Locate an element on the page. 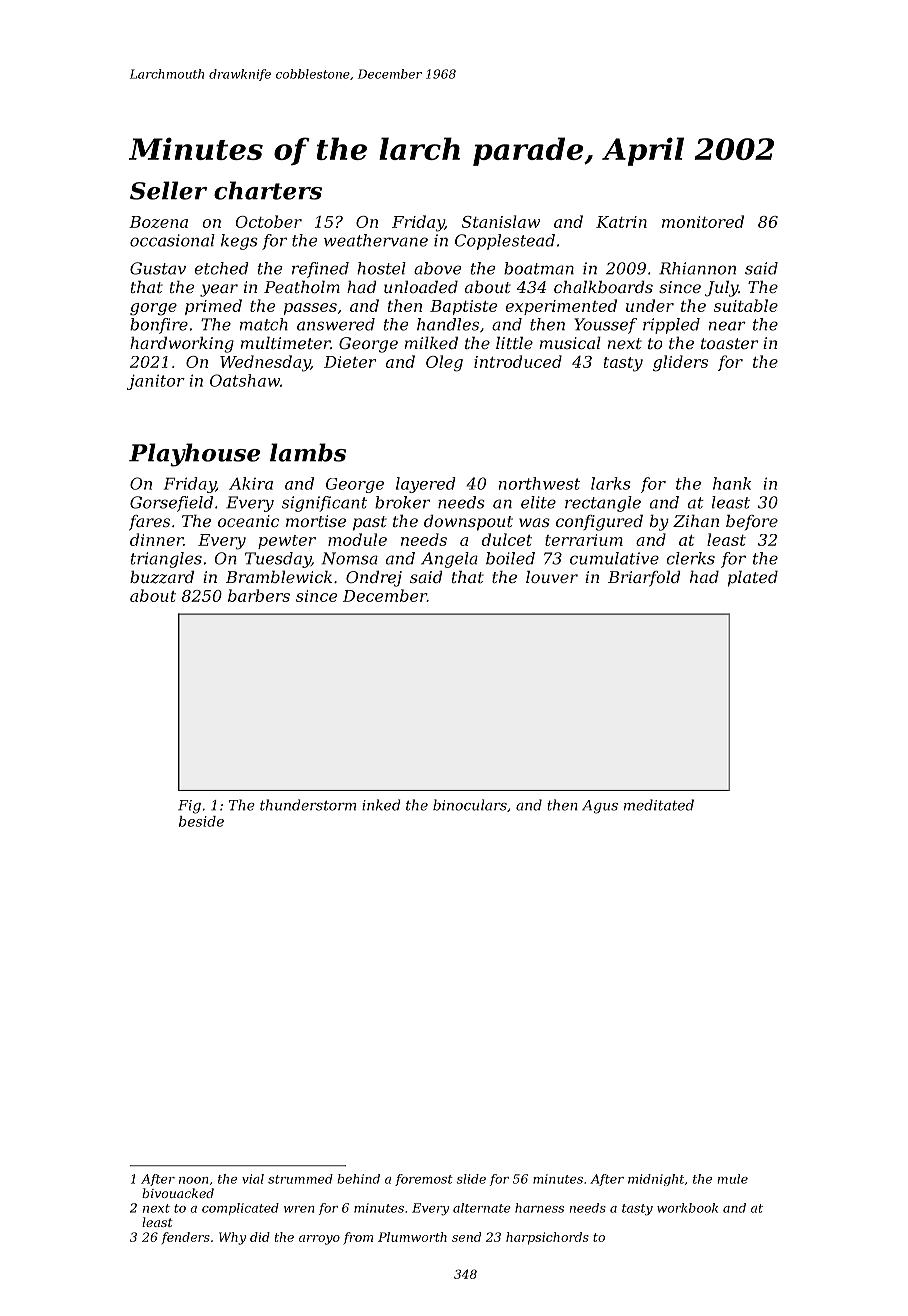 This image has height=1316, width=908. dinner is located at coordinates (156, 539).
